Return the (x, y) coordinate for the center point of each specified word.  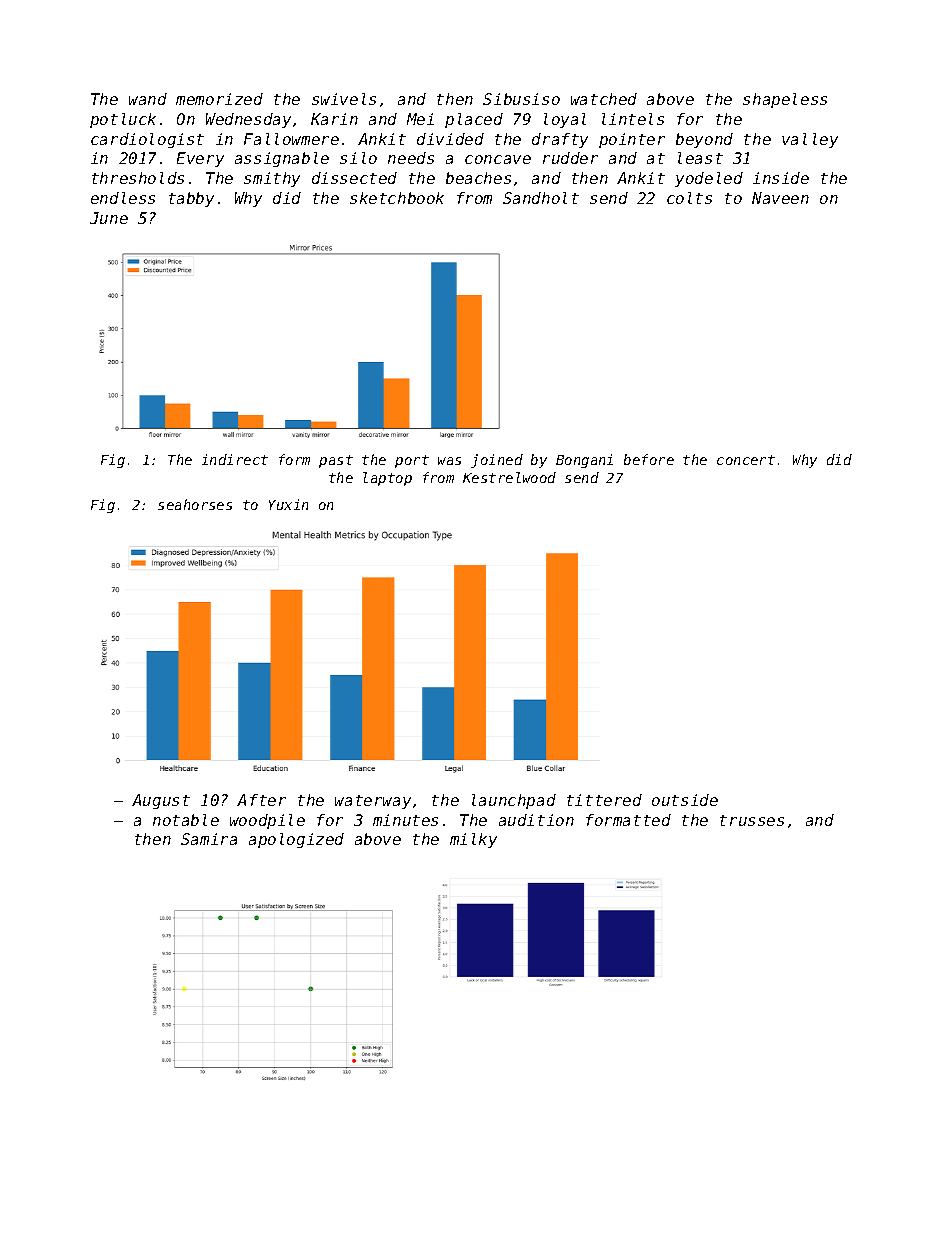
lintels (633, 119)
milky (473, 840)
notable (186, 820)
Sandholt (541, 198)
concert (746, 460)
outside (685, 800)
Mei (420, 119)
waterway (373, 802)
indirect (235, 459)
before (649, 459)
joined (497, 461)
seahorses (195, 504)
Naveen (780, 198)
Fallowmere (291, 139)
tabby (191, 199)
